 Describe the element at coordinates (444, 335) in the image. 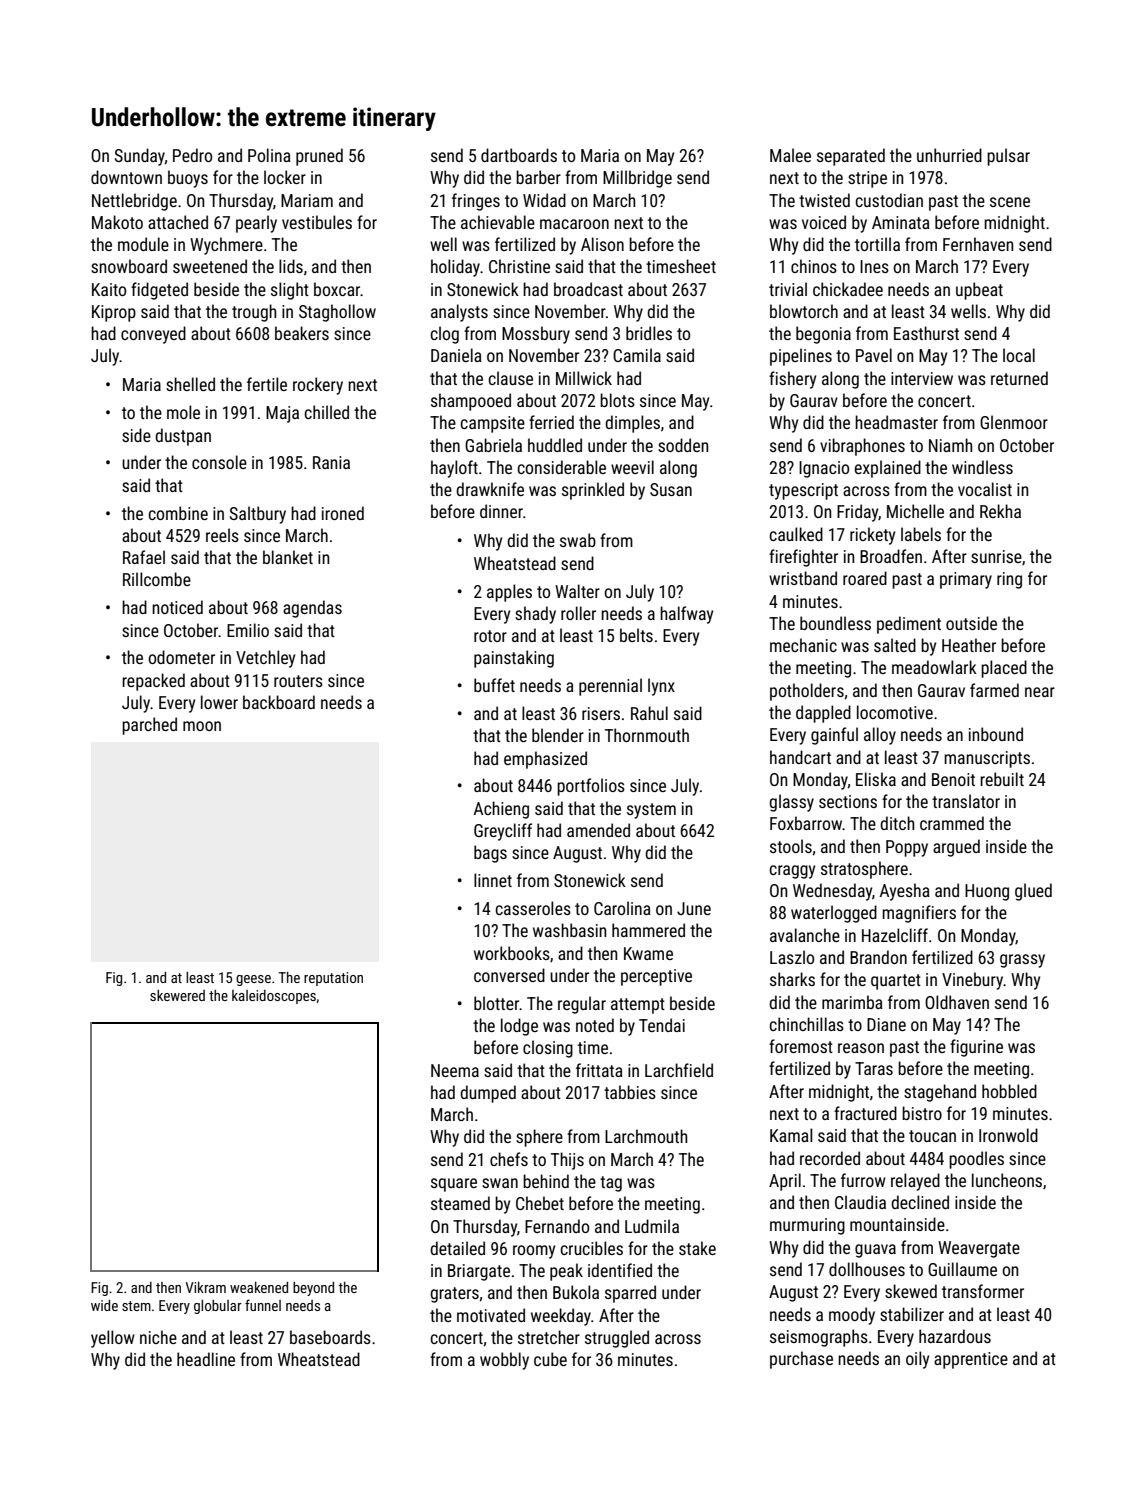

I see `clog` at that location.
